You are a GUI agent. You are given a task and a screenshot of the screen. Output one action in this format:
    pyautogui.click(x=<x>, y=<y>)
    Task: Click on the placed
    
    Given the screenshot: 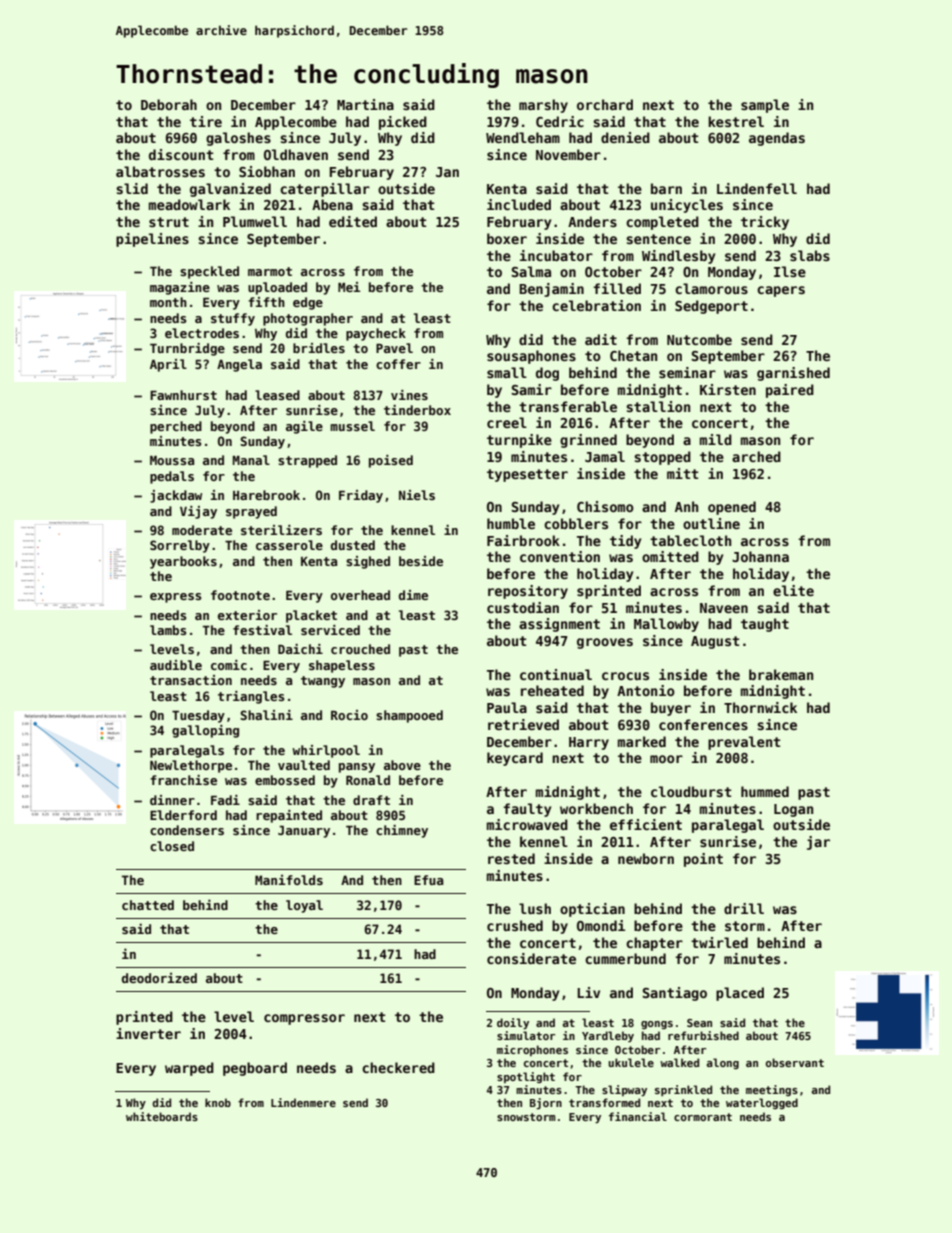 What is the action you would take?
    pyautogui.click(x=740, y=994)
